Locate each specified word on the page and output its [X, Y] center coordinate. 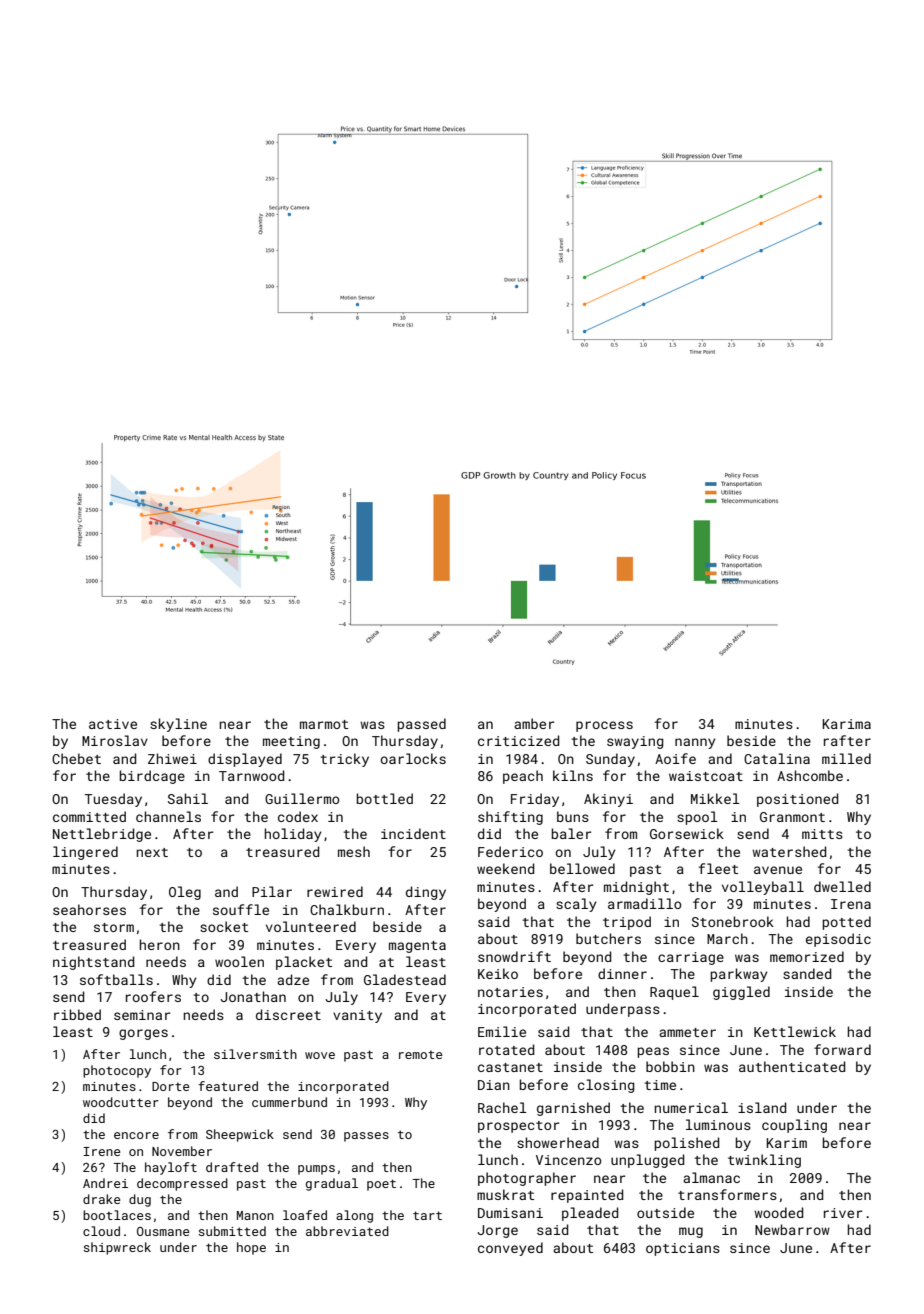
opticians [683, 1249]
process [604, 726]
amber [534, 723]
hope [251, 1248]
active [113, 724]
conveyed [510, 1249]
